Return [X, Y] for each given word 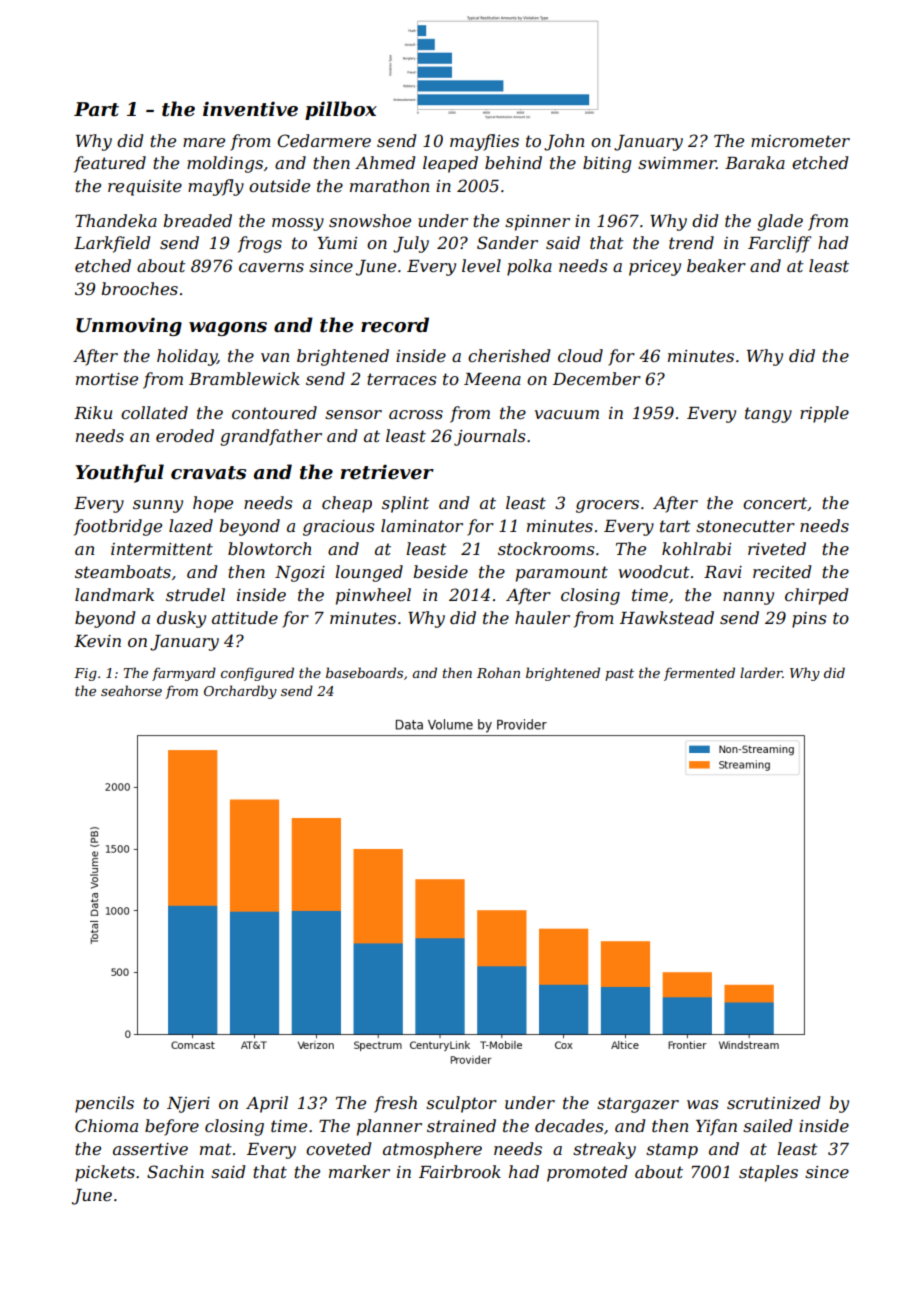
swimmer [677, 163]
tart [675, 526]
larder [761, 672]
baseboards [364, 672]
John [564, 142]
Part [96, 109]
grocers [607, 506]
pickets [105, 1173]
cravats [208, 473]
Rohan [498, 672]
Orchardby [240, 692]
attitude [245, 617]
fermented [699, 674]
